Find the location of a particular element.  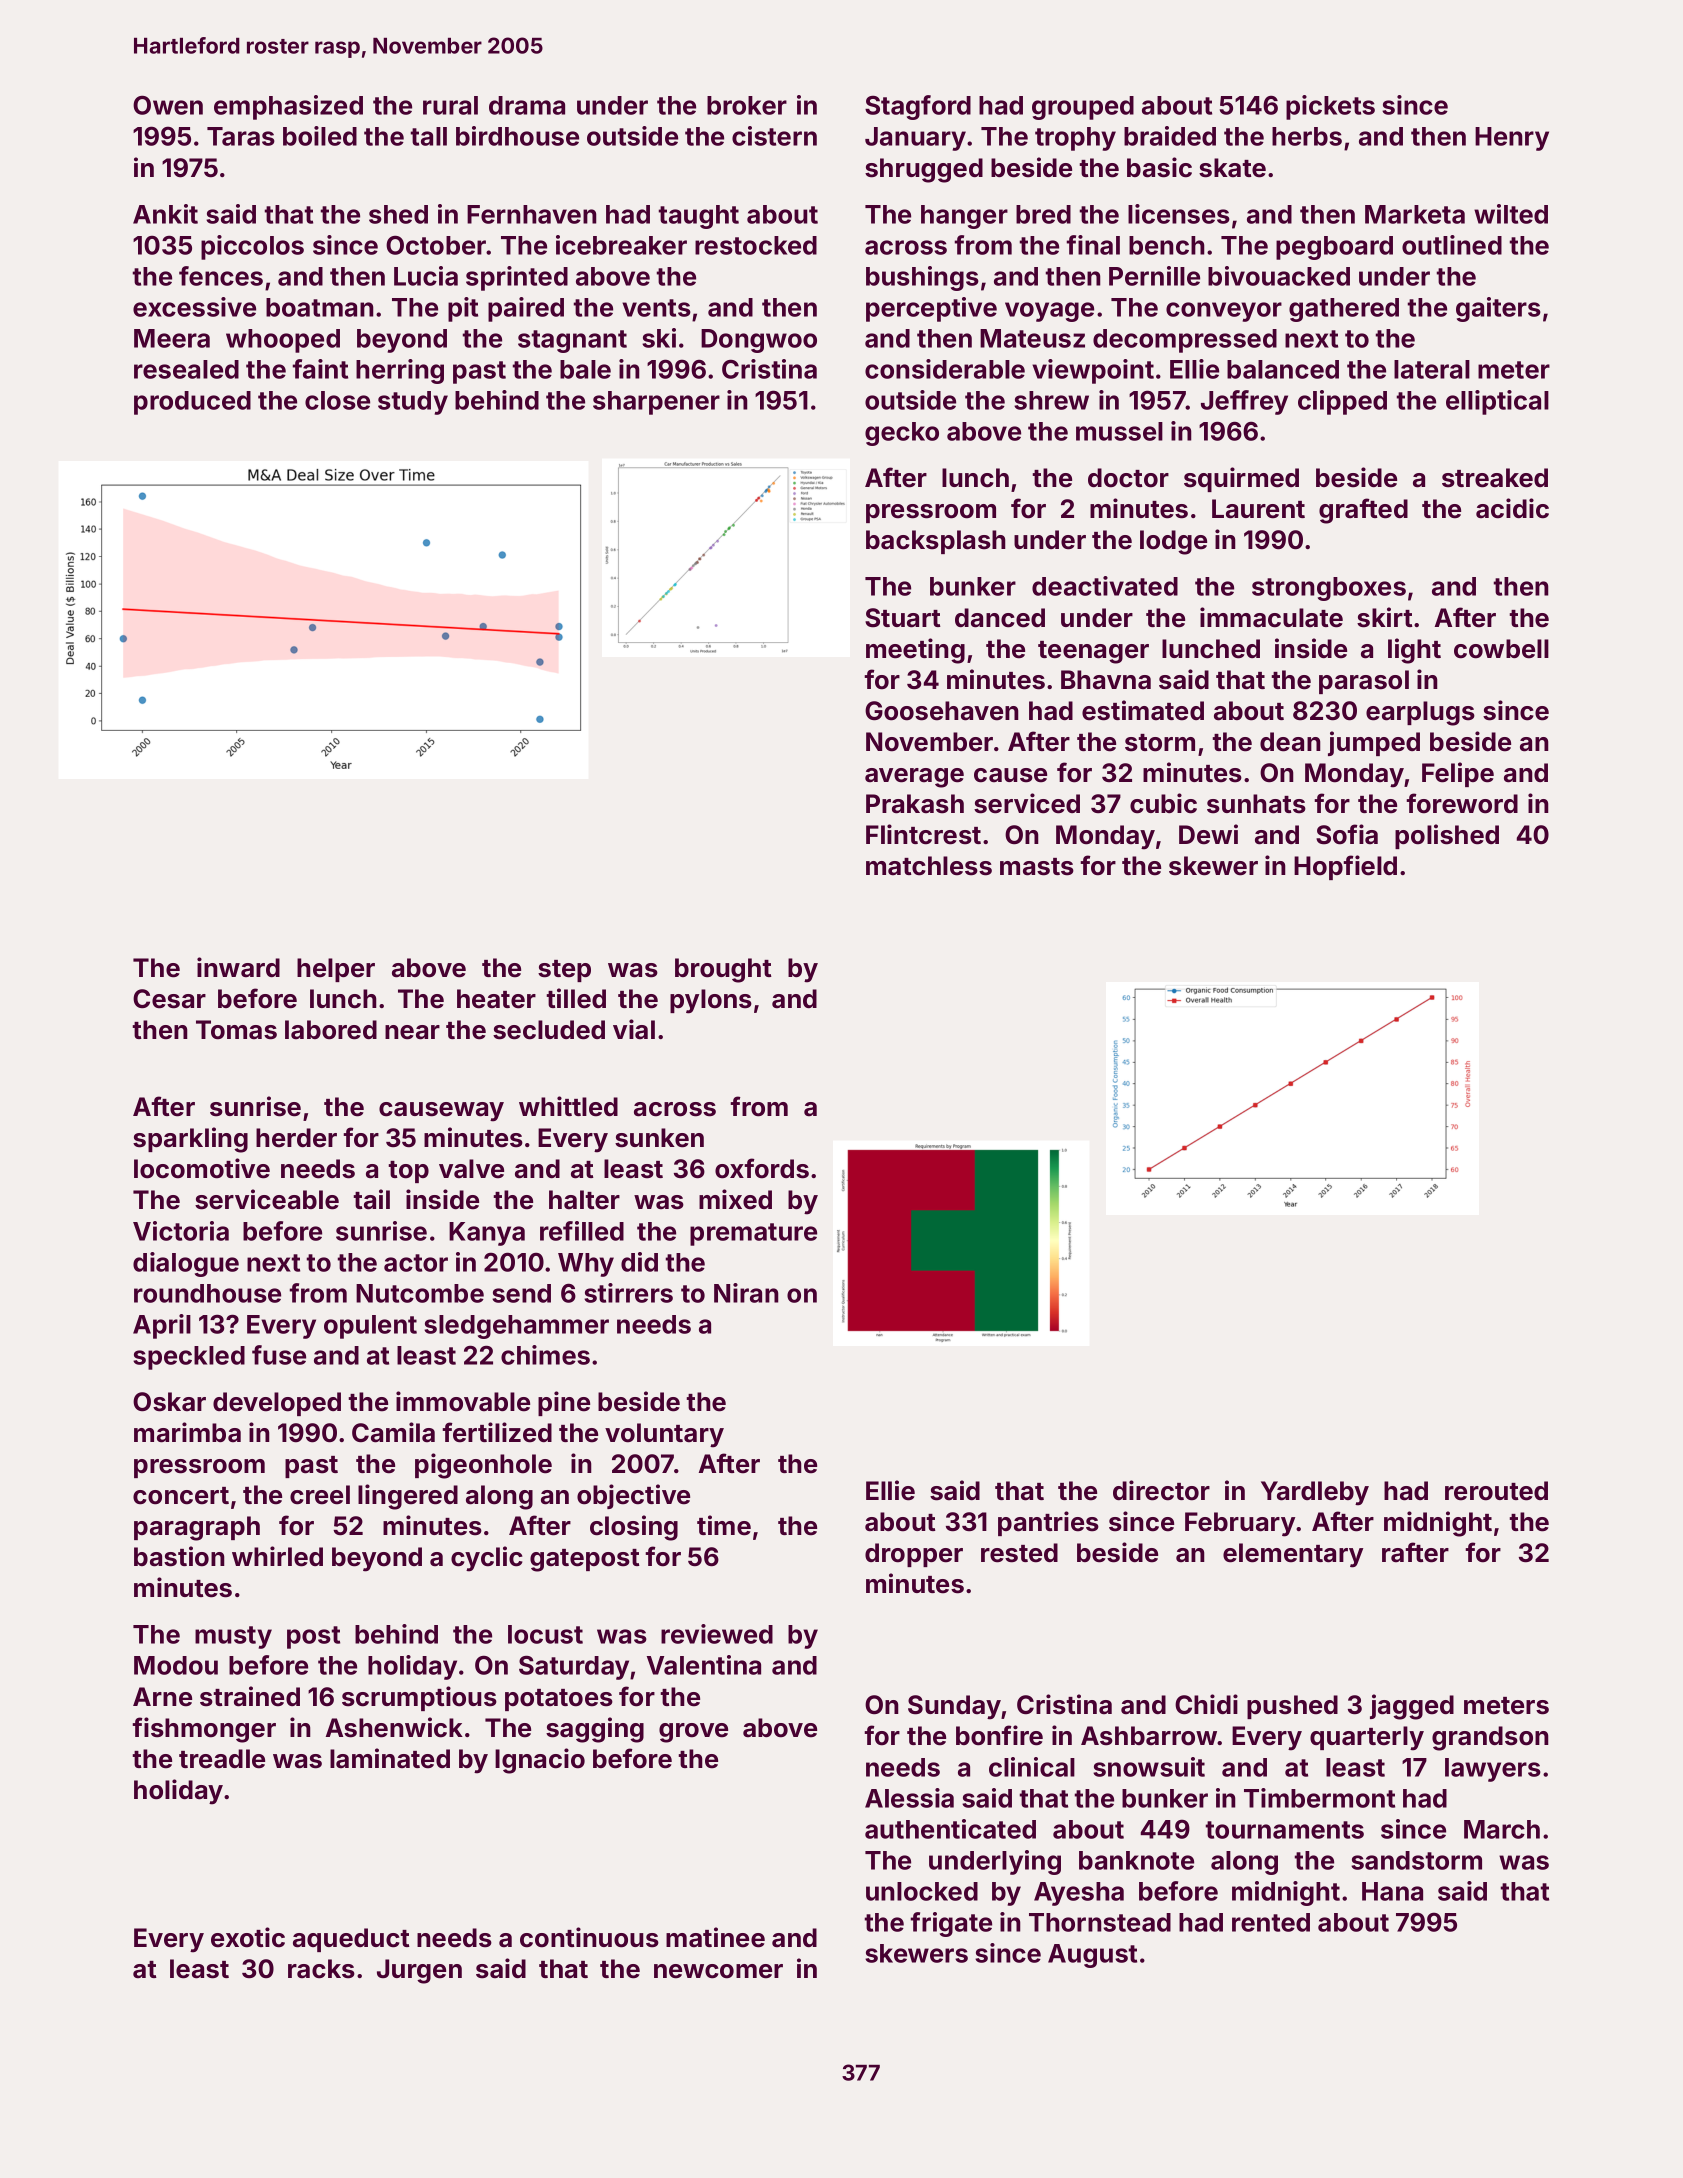

Jurgen is located at coordinates (419, 1971).
